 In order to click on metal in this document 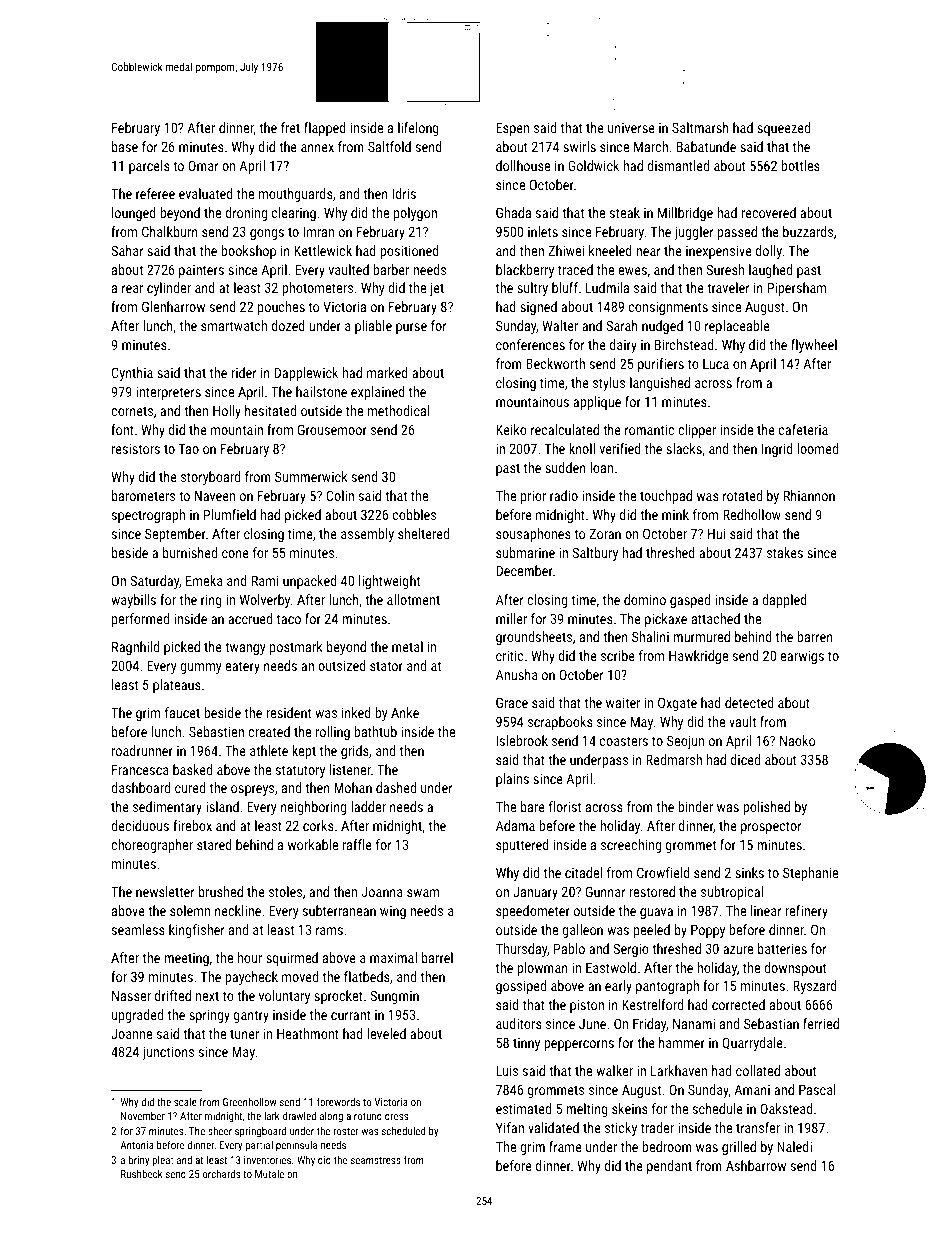, I will do `click(407, 646)`.
